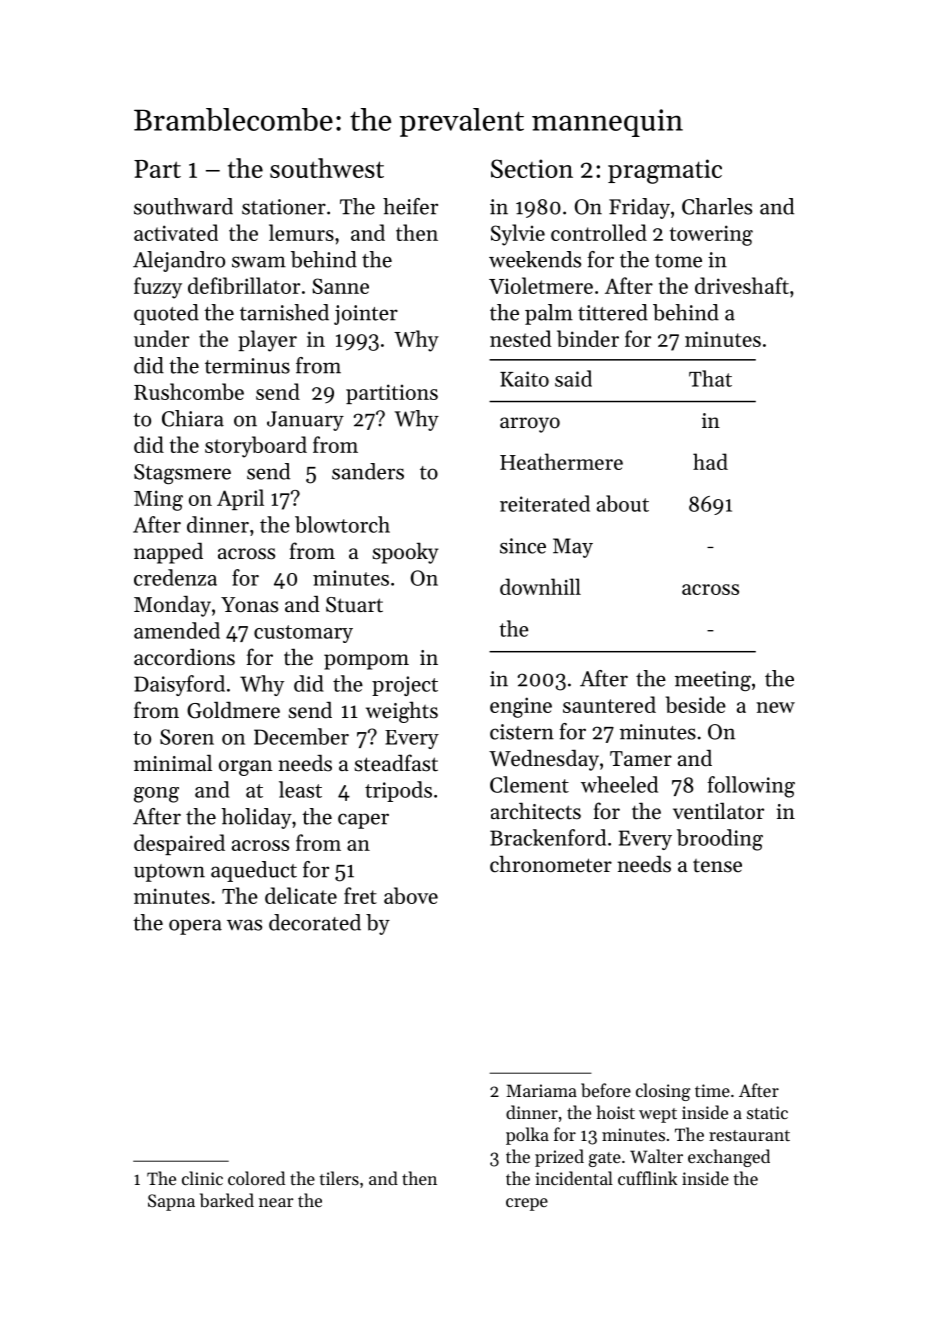 This screenshot has width=928, height=1318. Describe the element at coordinates (647, 1178) in the screenshot. I see `cufflink` at that location.
